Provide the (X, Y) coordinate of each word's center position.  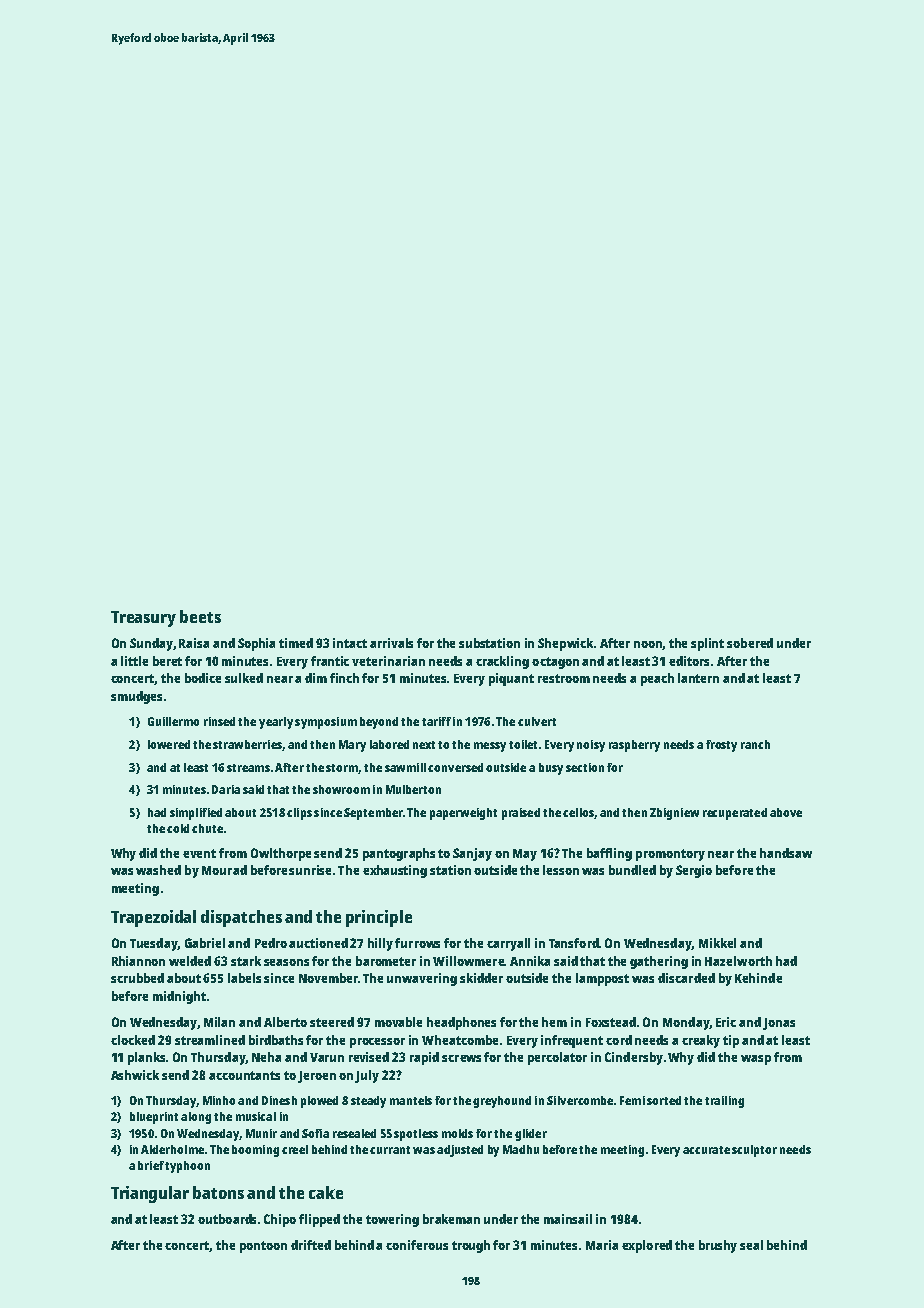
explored (647, 1246)
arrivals (391, 643)
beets (200, 616)
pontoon (263, 1247)
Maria (602, 1245)
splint (707, 644)
